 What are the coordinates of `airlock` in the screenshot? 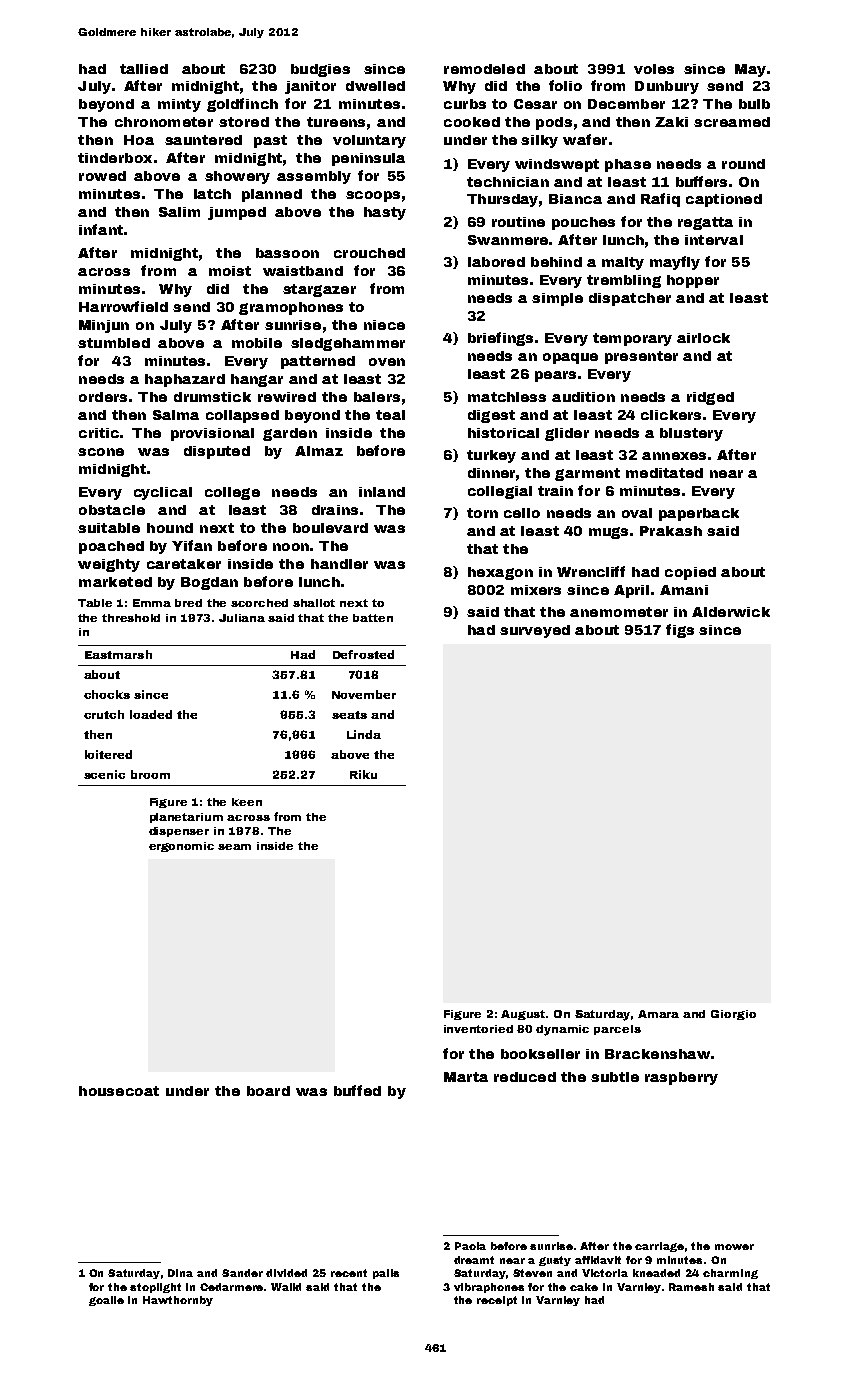 It's located at (703, 338).
